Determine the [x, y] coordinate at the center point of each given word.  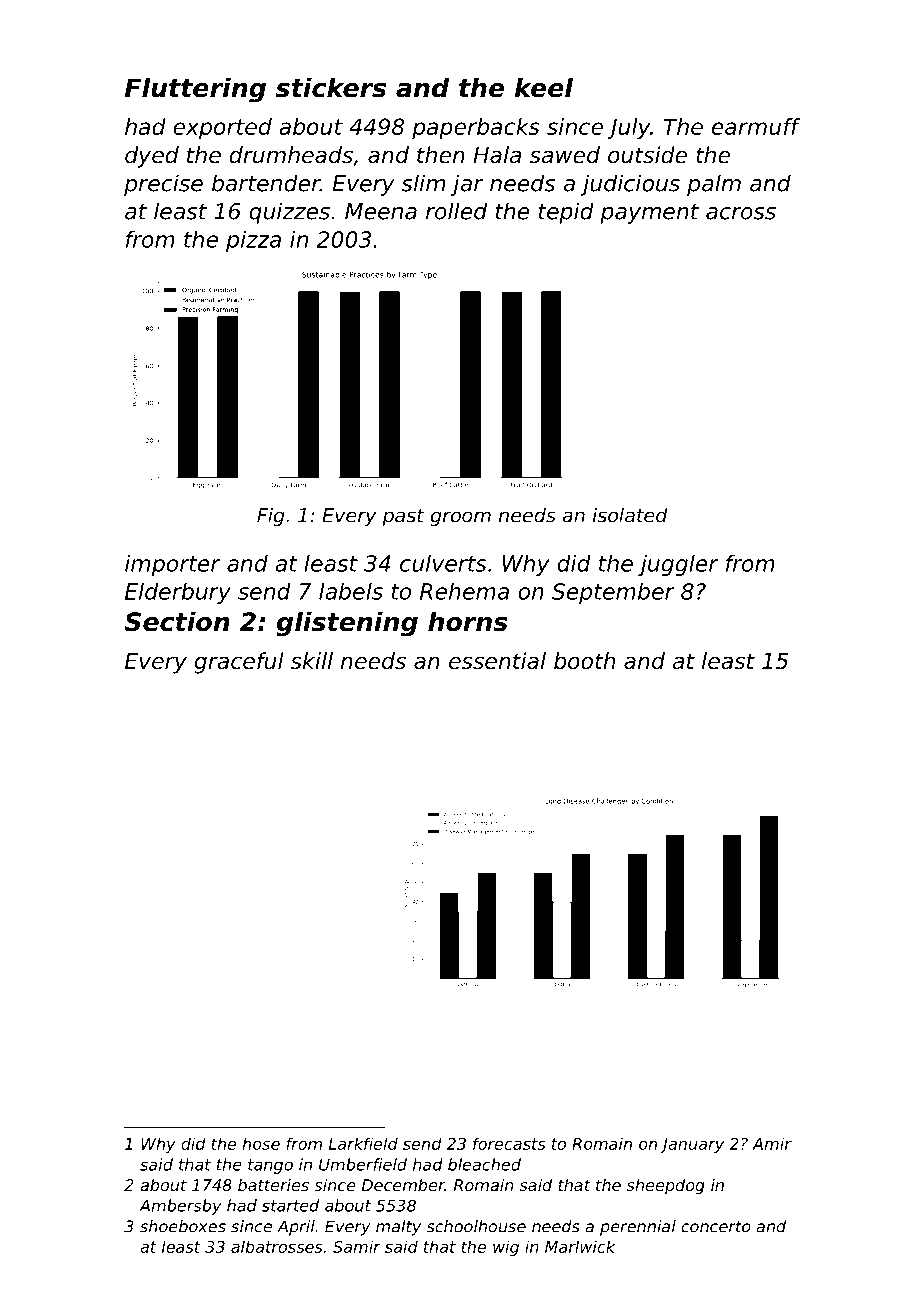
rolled [456, 211]
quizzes [289, 213]
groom [461, 518]
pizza [253, 241]
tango [270, 1166]
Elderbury [178, 593]
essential [497, 661]
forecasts [509, 1143]
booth [584, 661]
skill [312, 661]
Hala [497, 155]
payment [649, 214]
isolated [630, 515]
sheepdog [666, 1187]
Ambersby [180, 1207]
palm [714, 185]
